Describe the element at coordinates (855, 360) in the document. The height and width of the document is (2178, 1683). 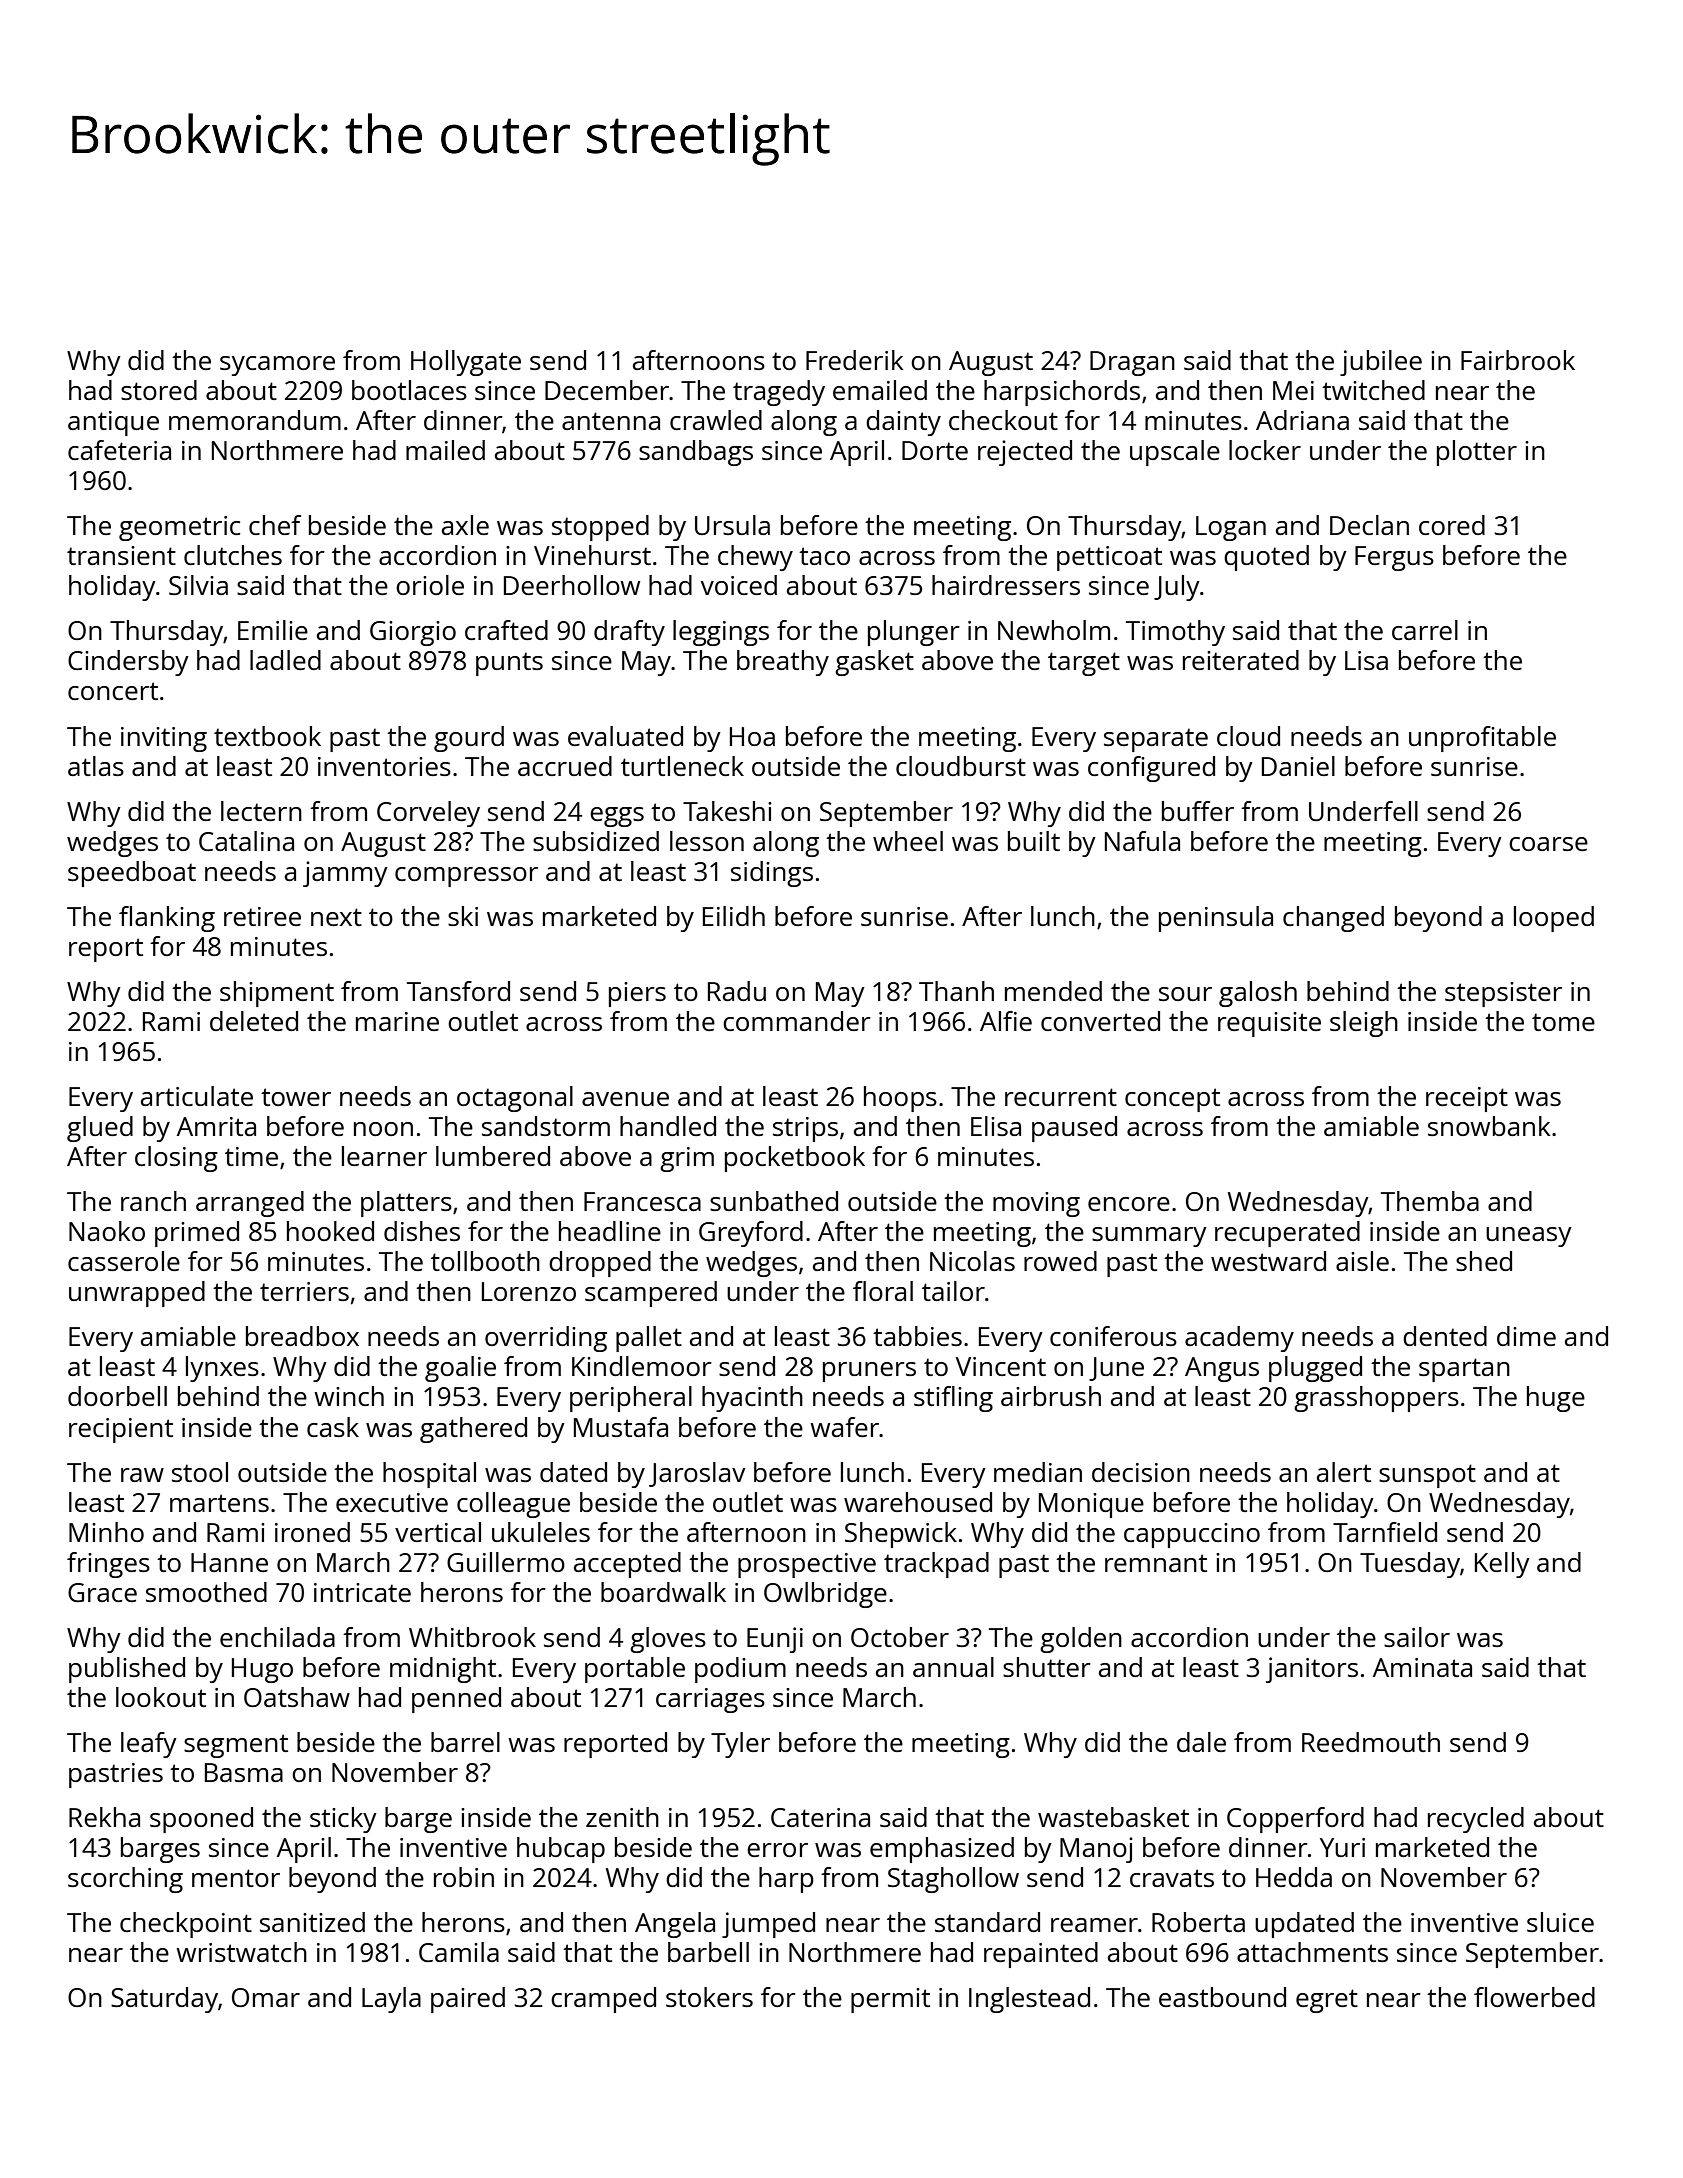
I see `Frederik` at that location.
